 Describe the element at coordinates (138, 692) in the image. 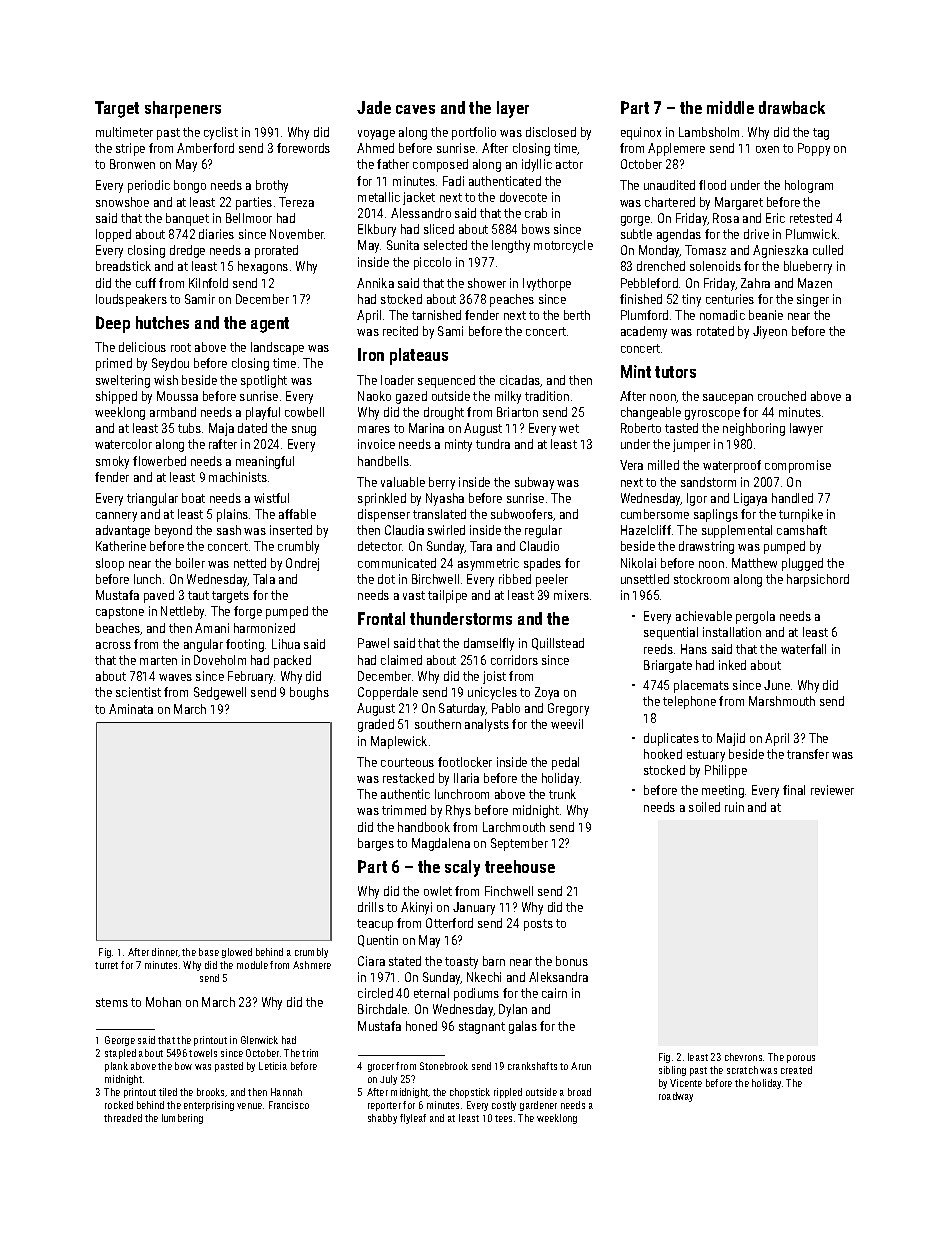

I see `scientist` at that location.
